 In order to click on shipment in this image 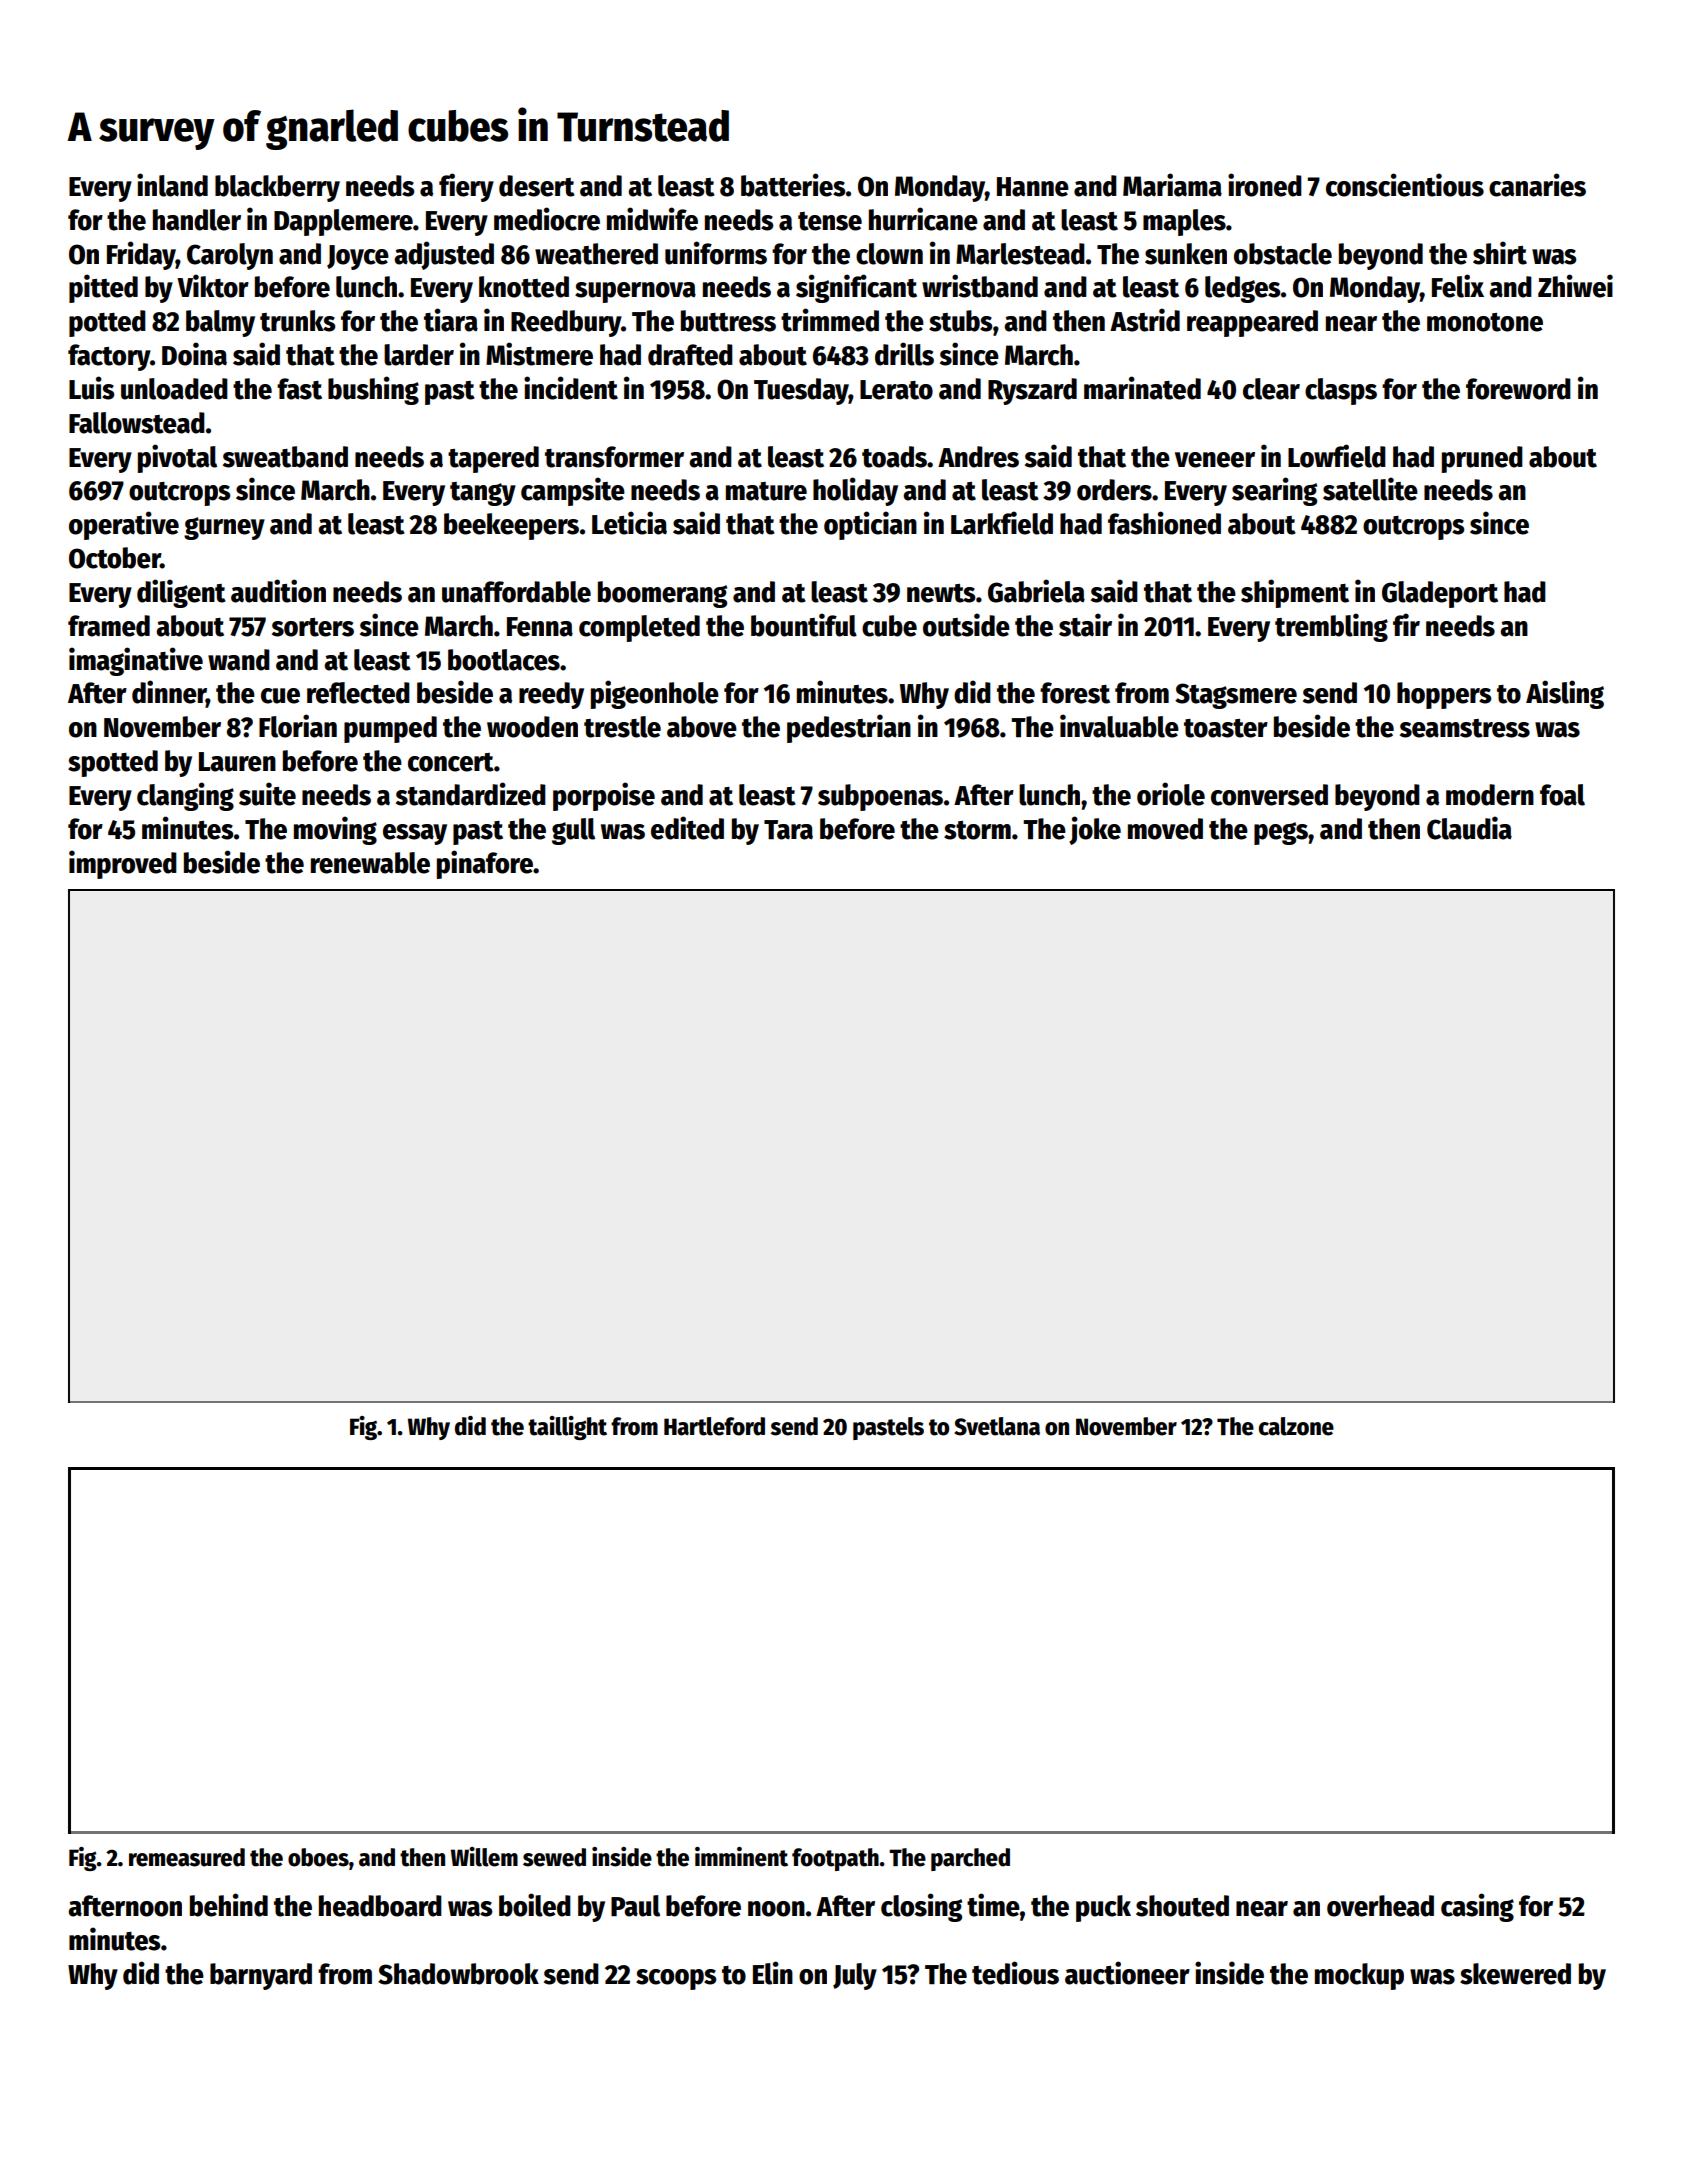, I will do `click(1295, 593)`.
